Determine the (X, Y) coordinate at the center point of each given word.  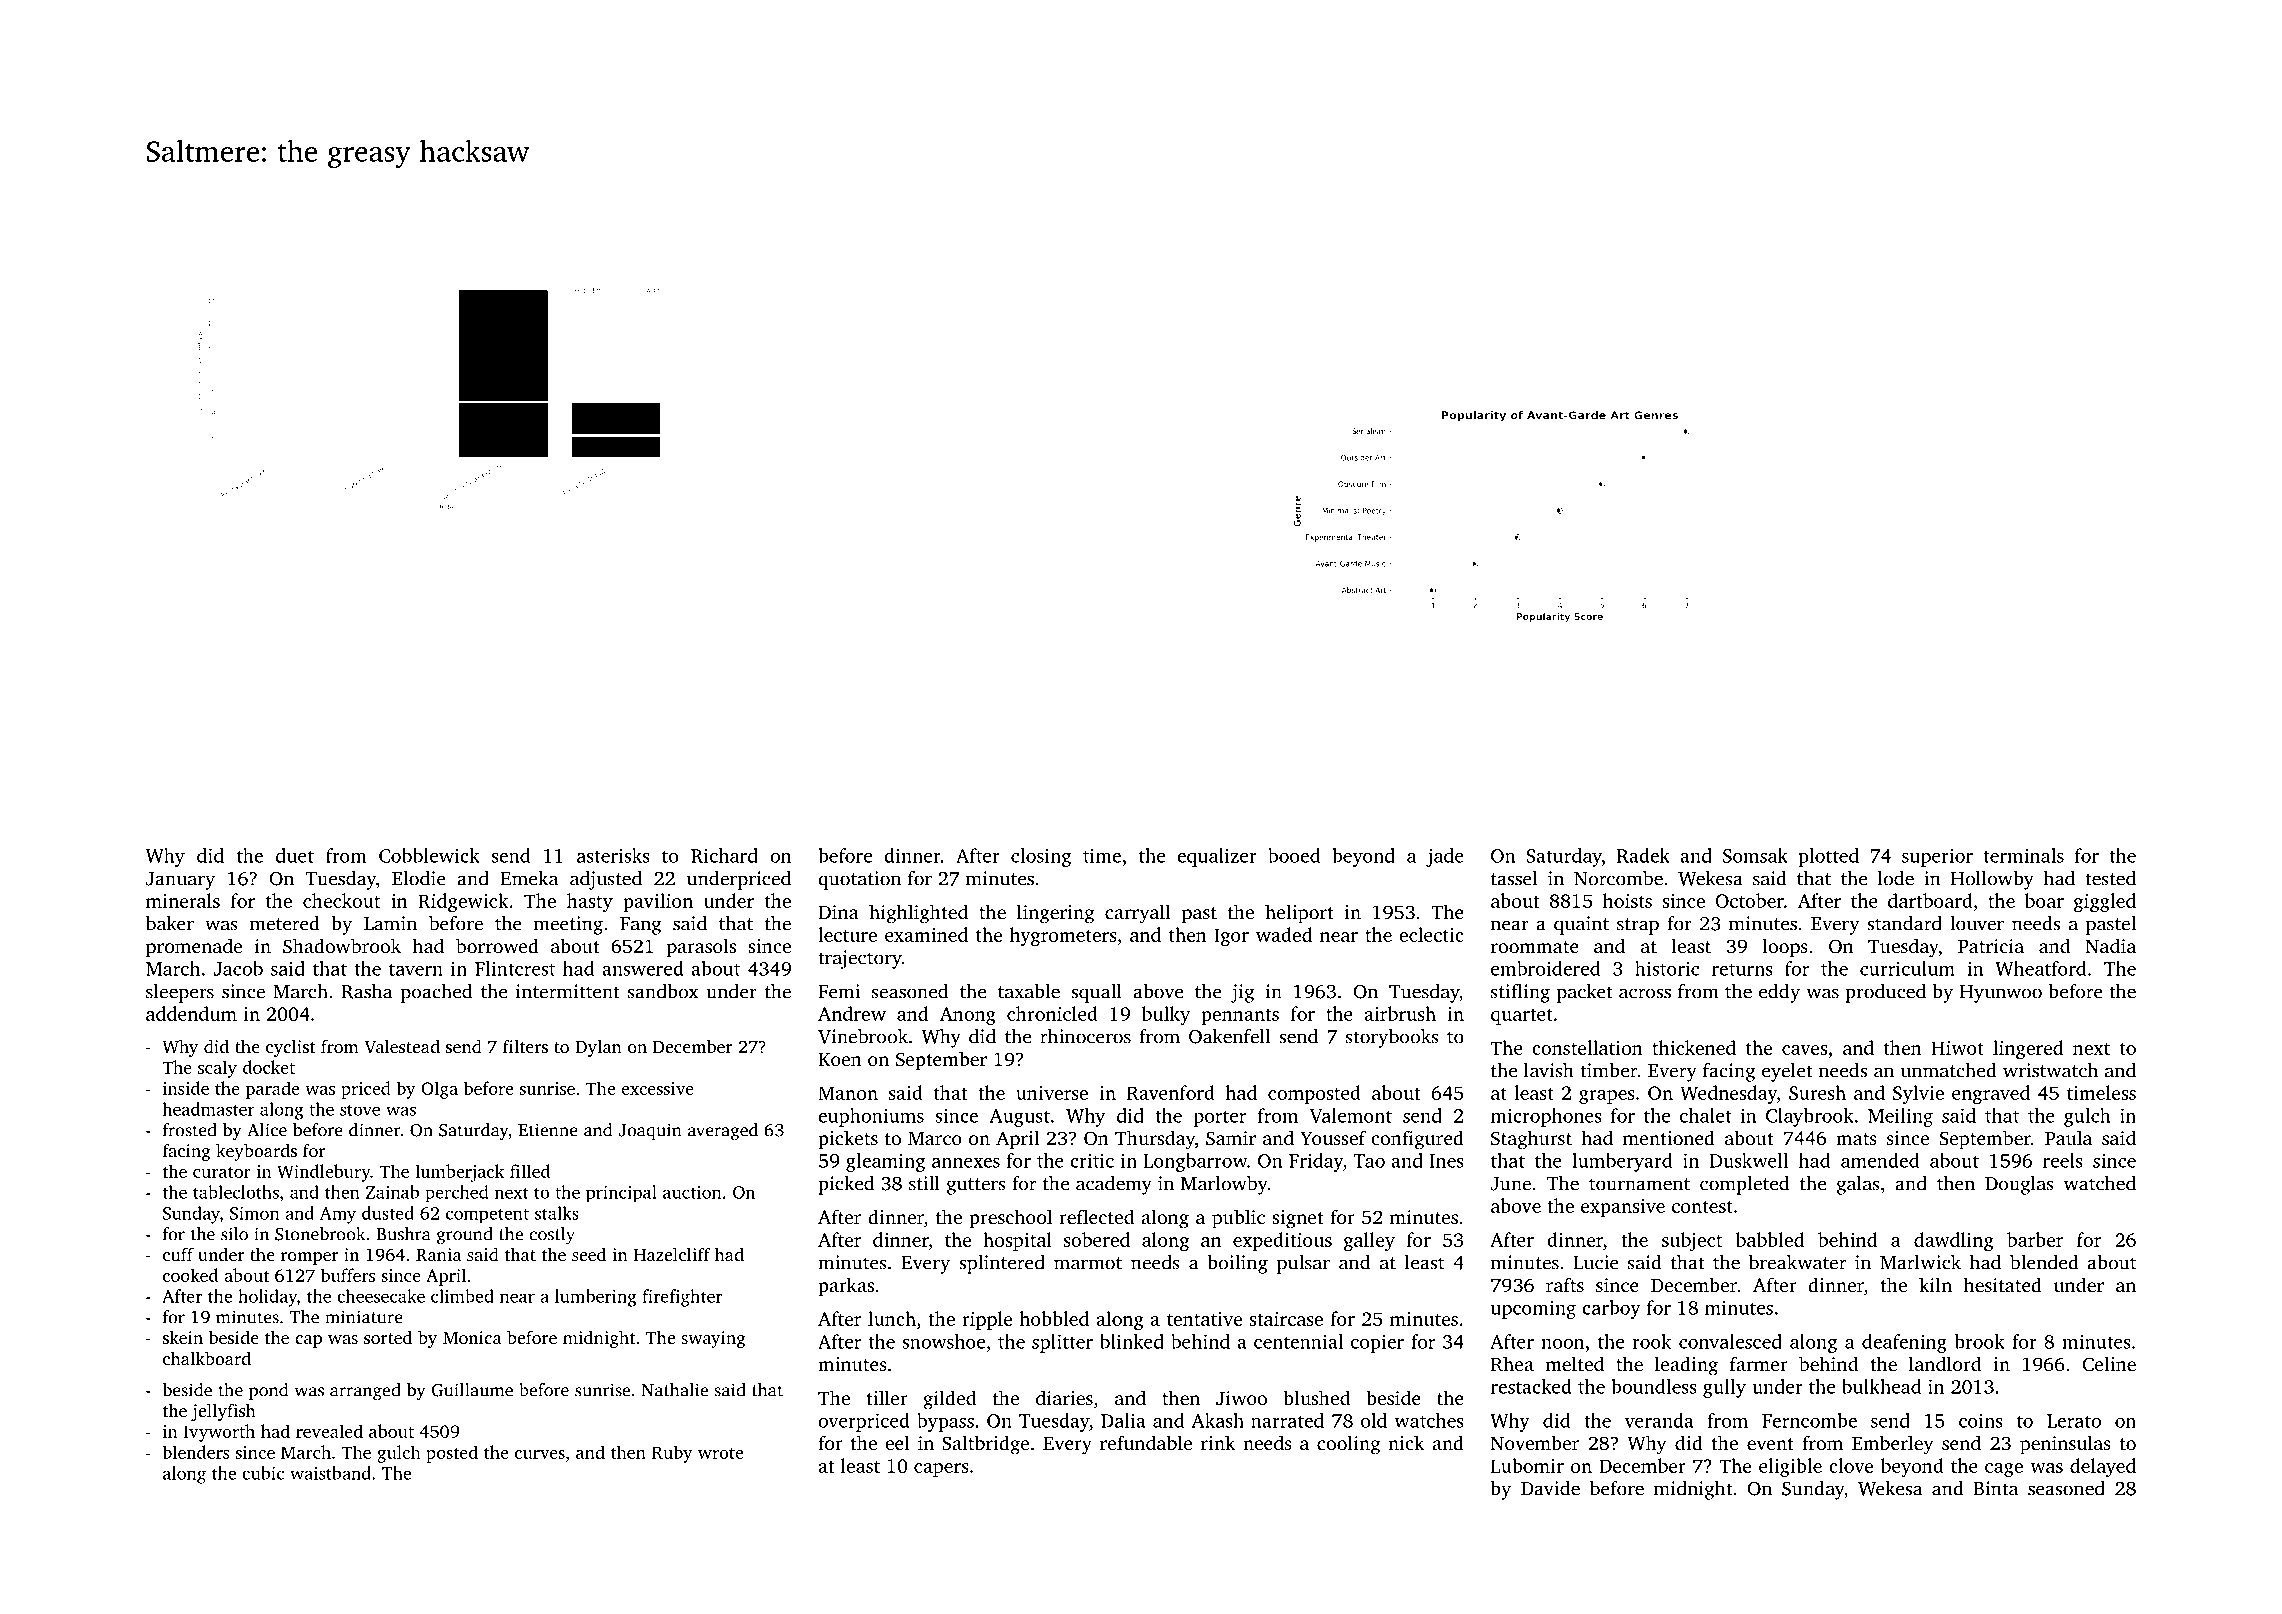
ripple (987, 1320)
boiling (1237, 1264)
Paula (2068, 1137)
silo (234, 1234)
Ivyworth (219, 1433)
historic (1667, 968)
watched (2100, 1183)
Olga (439, 1090)
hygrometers (1063, 936)
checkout (341, 900)
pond (268, 1391)
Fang (640, 926)
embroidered (1545, 968)
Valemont (1351, 1115)
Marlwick (1920, 1262)
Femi (839, 991)
